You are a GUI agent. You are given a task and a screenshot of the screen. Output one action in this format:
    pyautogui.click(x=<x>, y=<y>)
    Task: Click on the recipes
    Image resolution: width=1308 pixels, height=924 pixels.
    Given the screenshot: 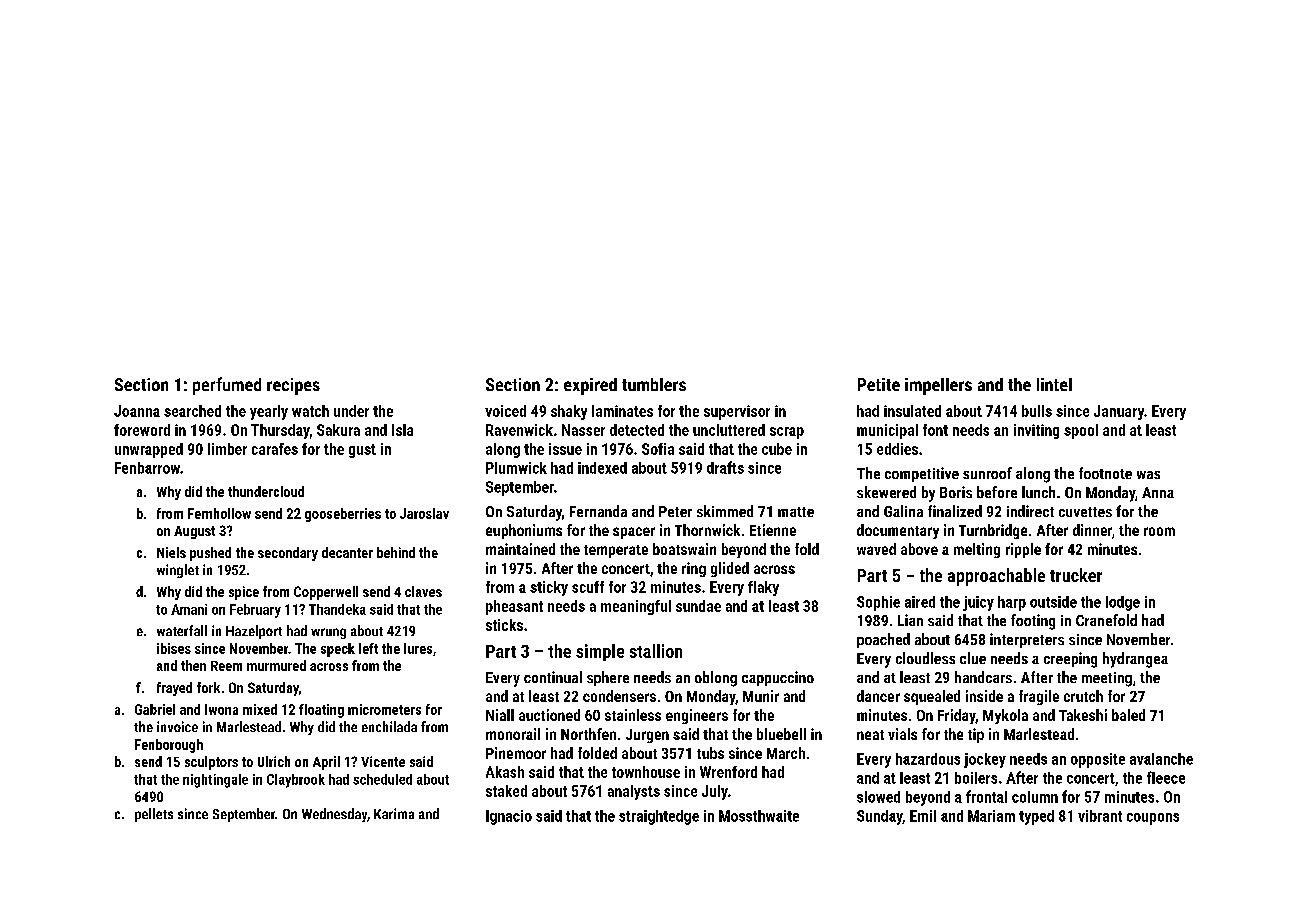 What is the action you would take?
    pyautogui.click(x=293, y=386)
